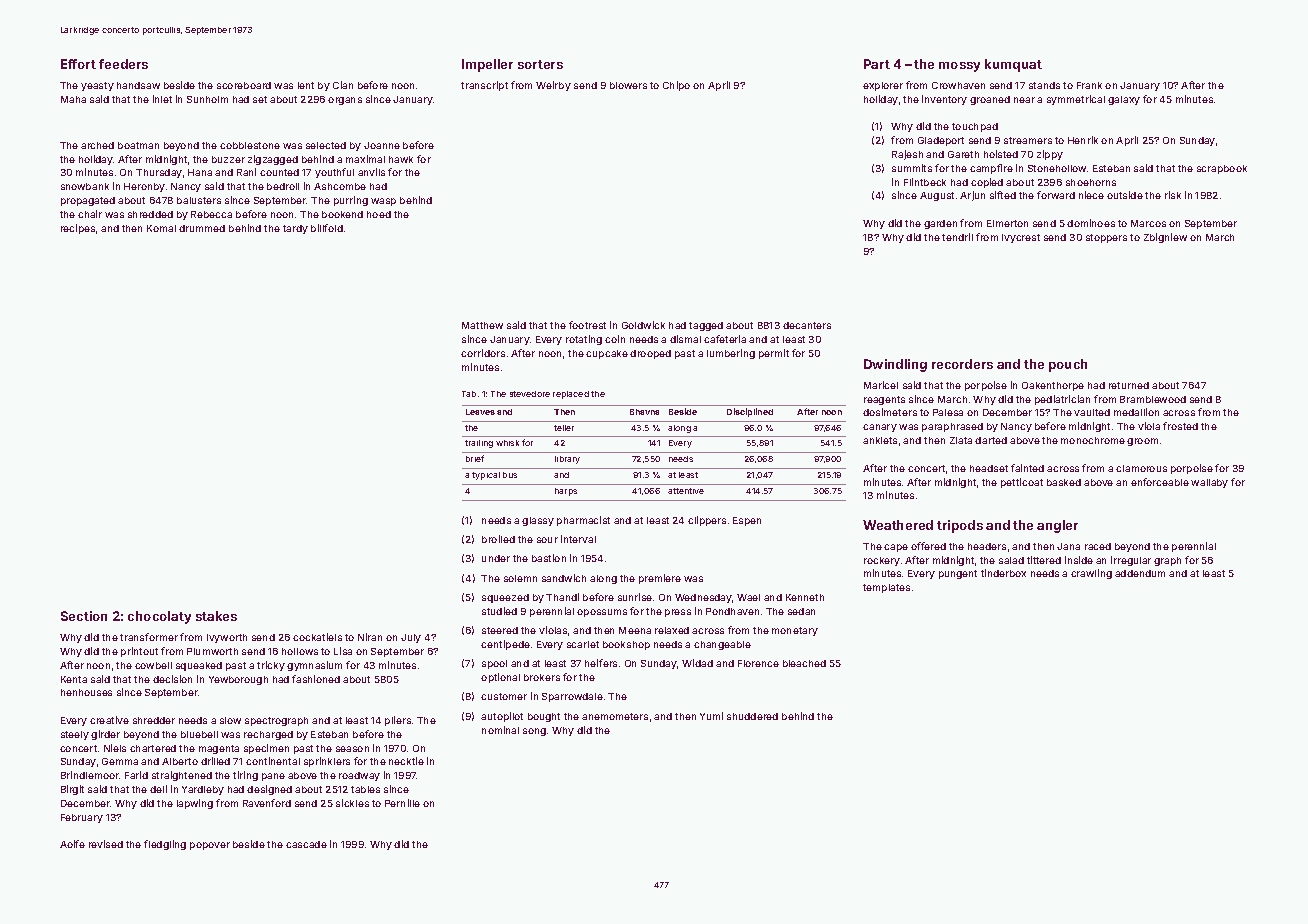  Describe the element at coordinates (807, 325) in the screenshot. I see `decanters` at that location.
